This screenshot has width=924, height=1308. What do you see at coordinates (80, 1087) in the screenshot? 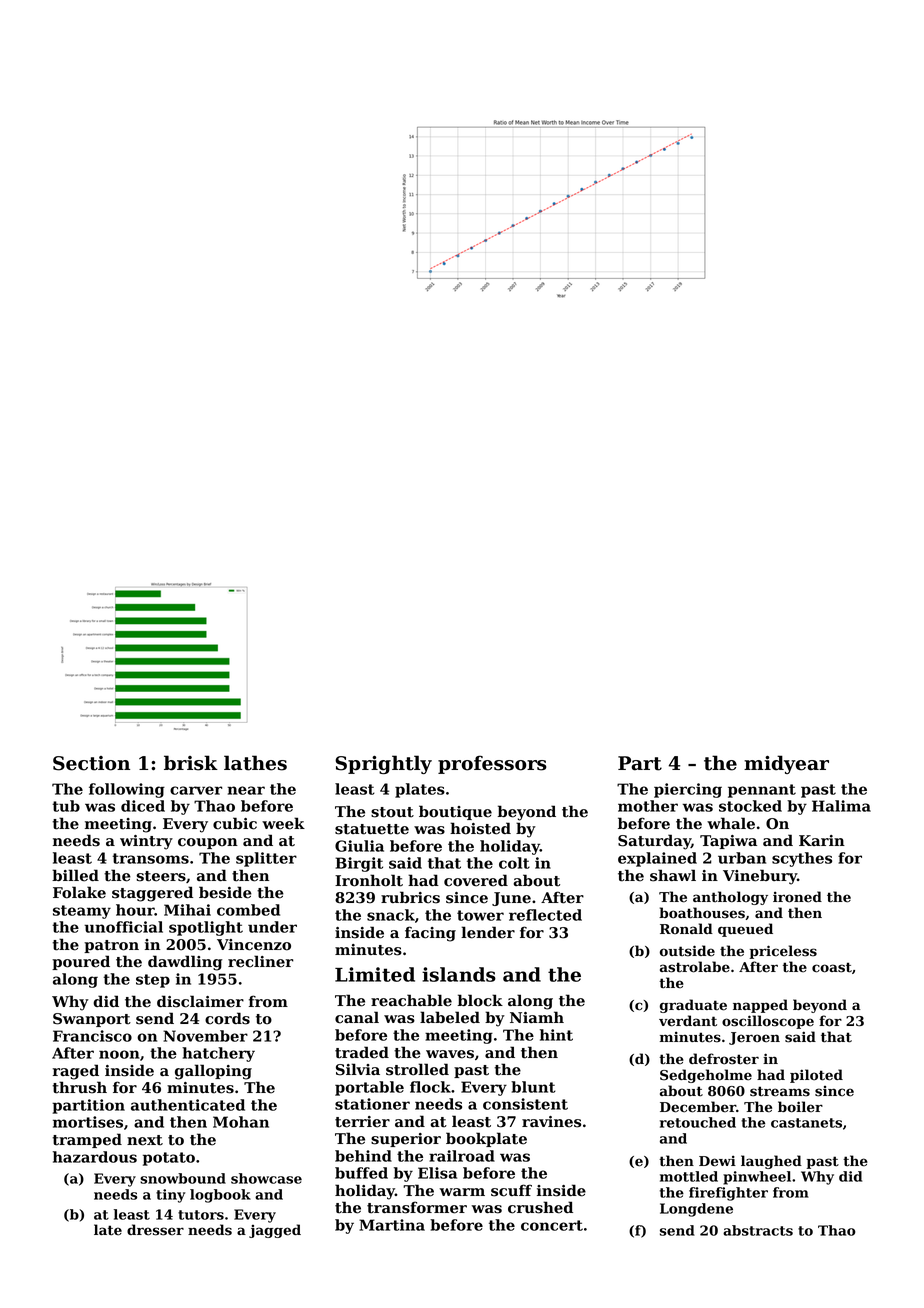
I see `thrush` at bounding box center [80, 1087].
